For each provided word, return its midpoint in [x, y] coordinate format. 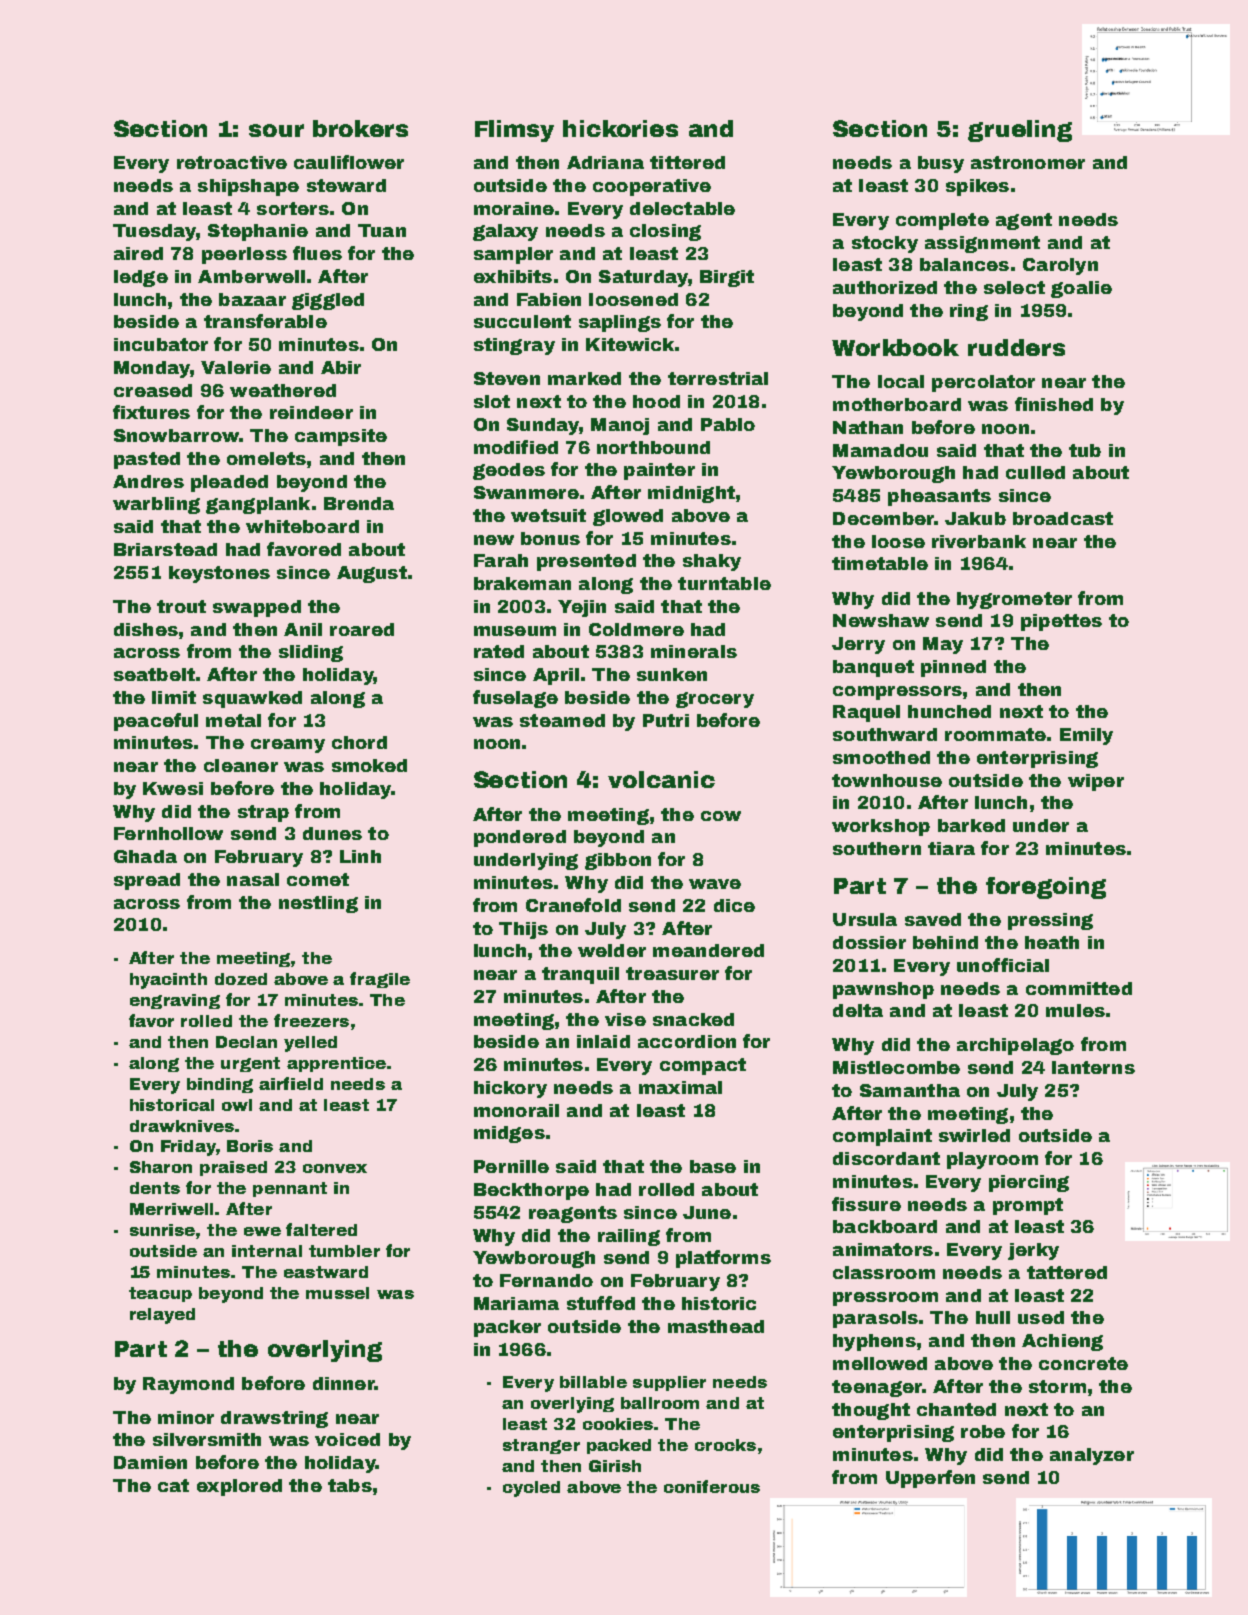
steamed [562, 720]
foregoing [1046, 888]
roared [362, 629]
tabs [350, 1485]
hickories [620, 128]
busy [941, 164]
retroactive [232, 162]
